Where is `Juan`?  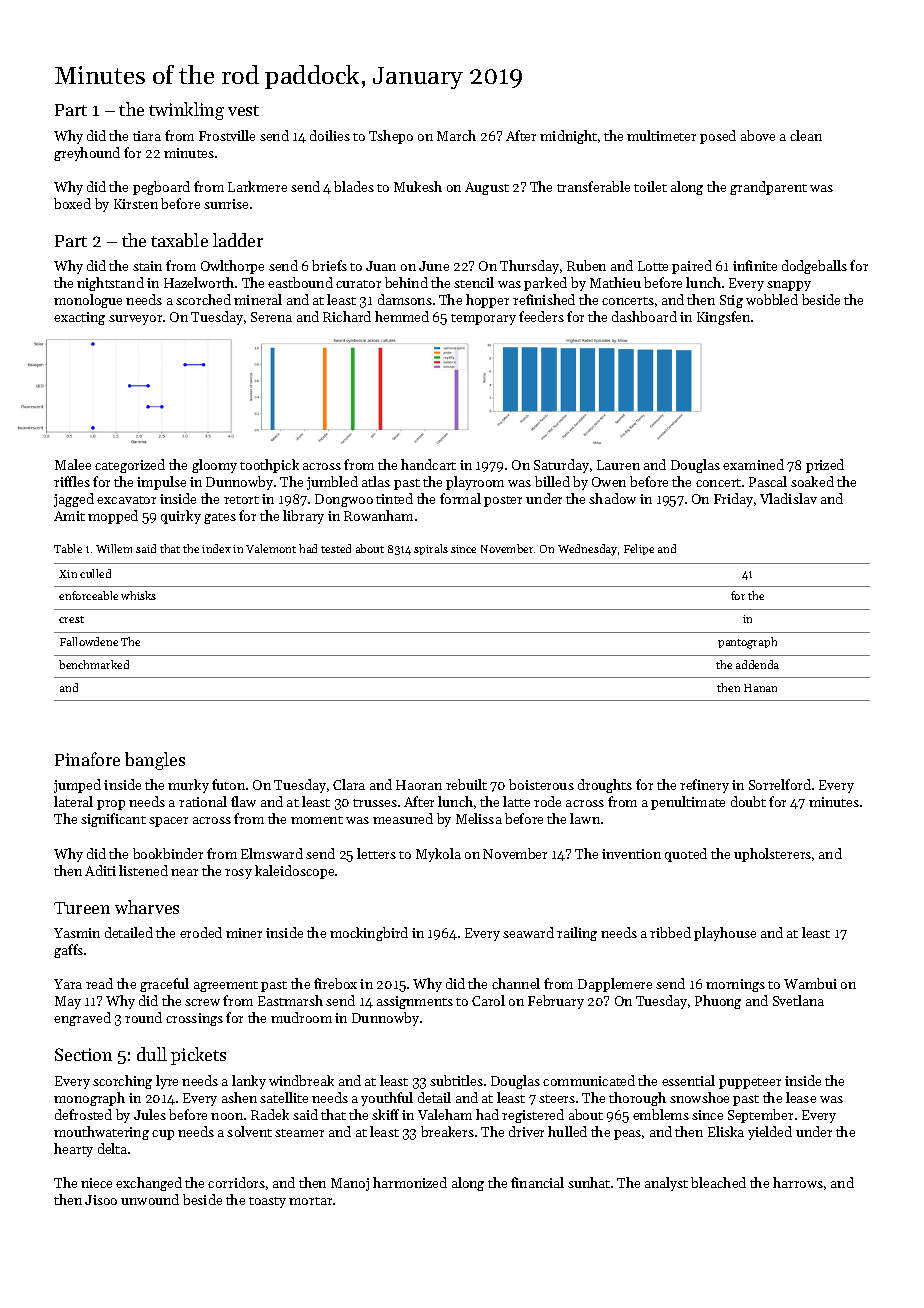 Juan is located at coordinates (381, 266).
